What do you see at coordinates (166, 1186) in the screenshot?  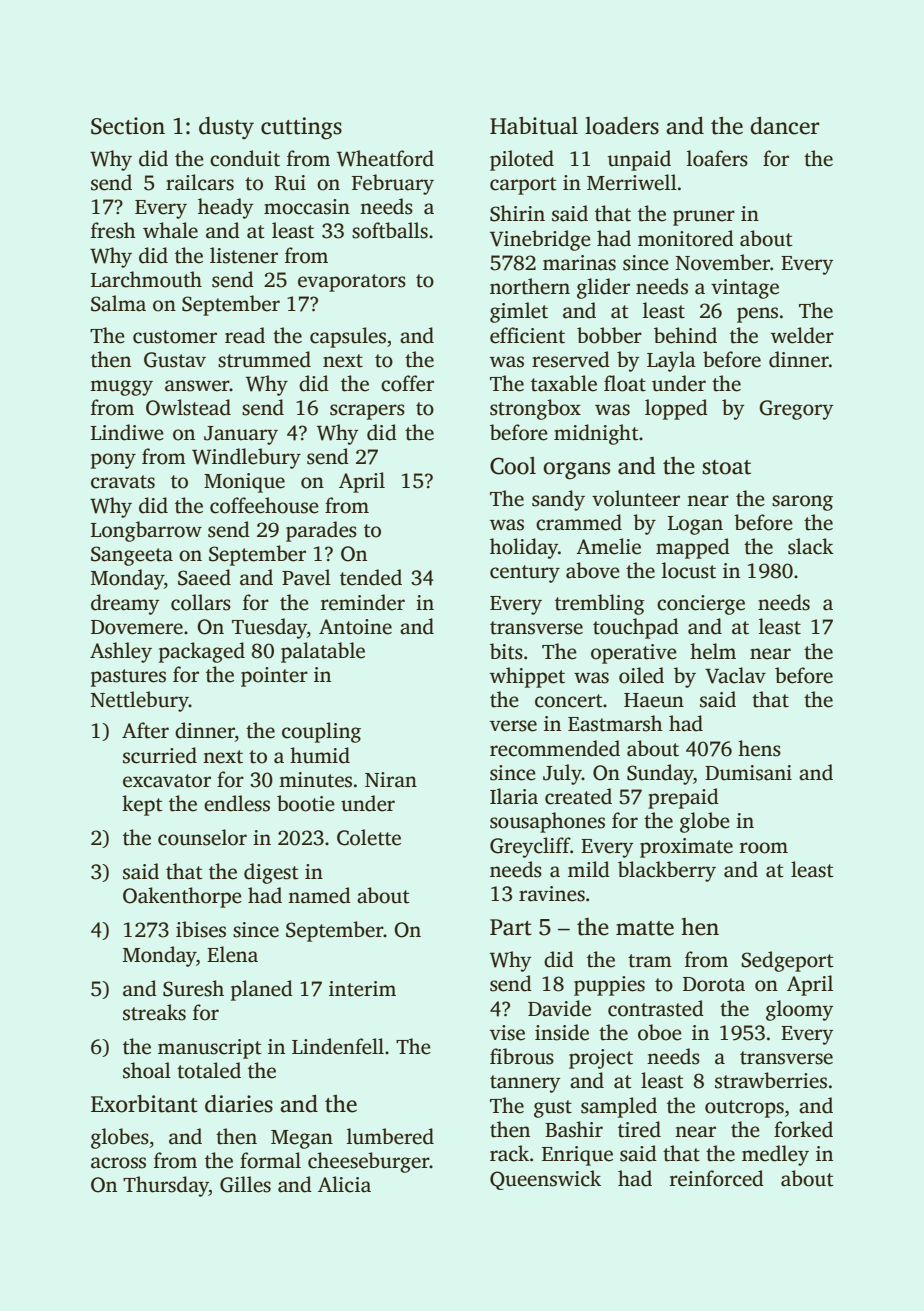 I see `Thursday` at bounding box center [166, 1186].
